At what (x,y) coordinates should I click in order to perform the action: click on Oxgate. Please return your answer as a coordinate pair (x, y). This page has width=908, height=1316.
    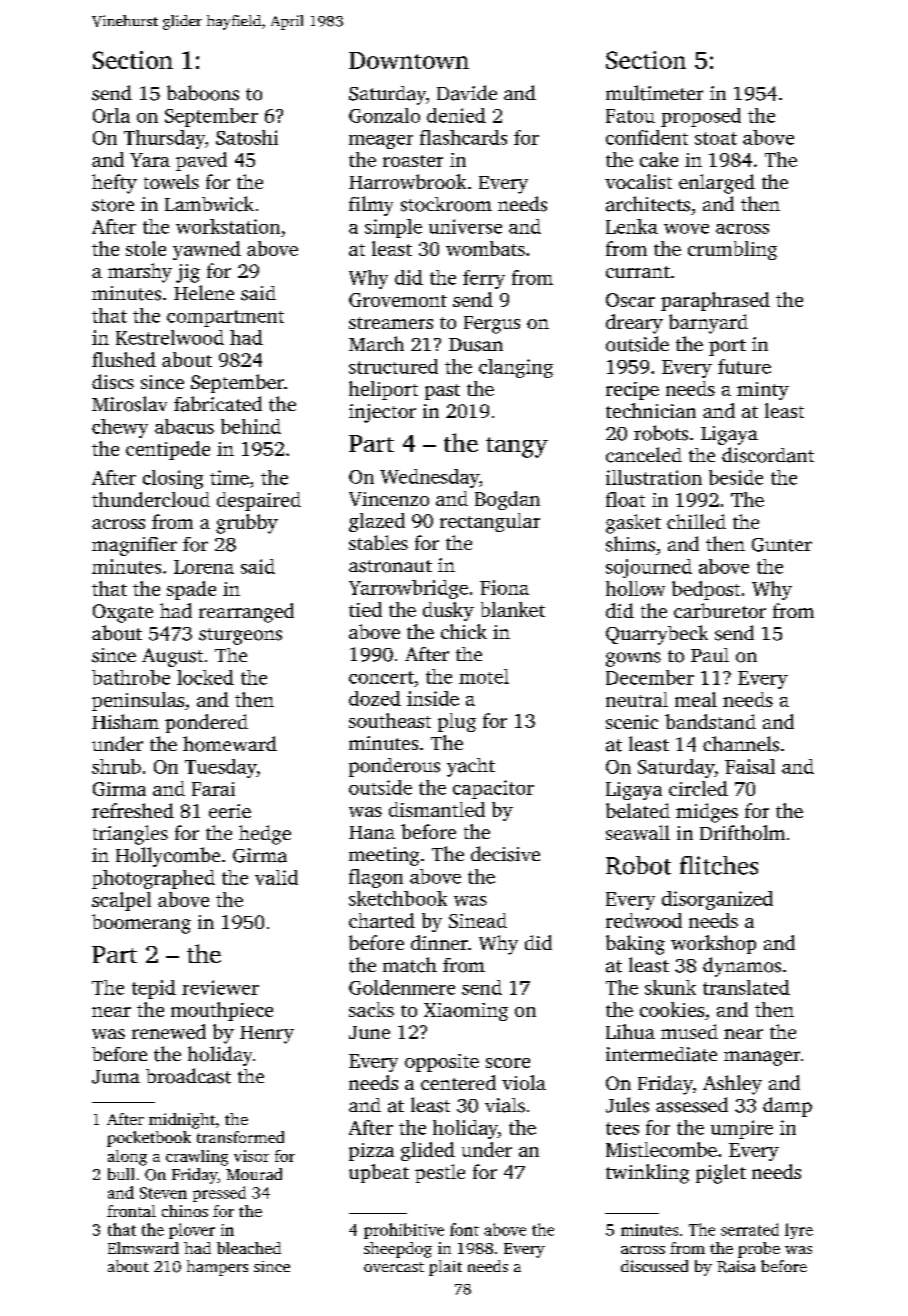
    Looking at the image, I should click on (123, 613).
